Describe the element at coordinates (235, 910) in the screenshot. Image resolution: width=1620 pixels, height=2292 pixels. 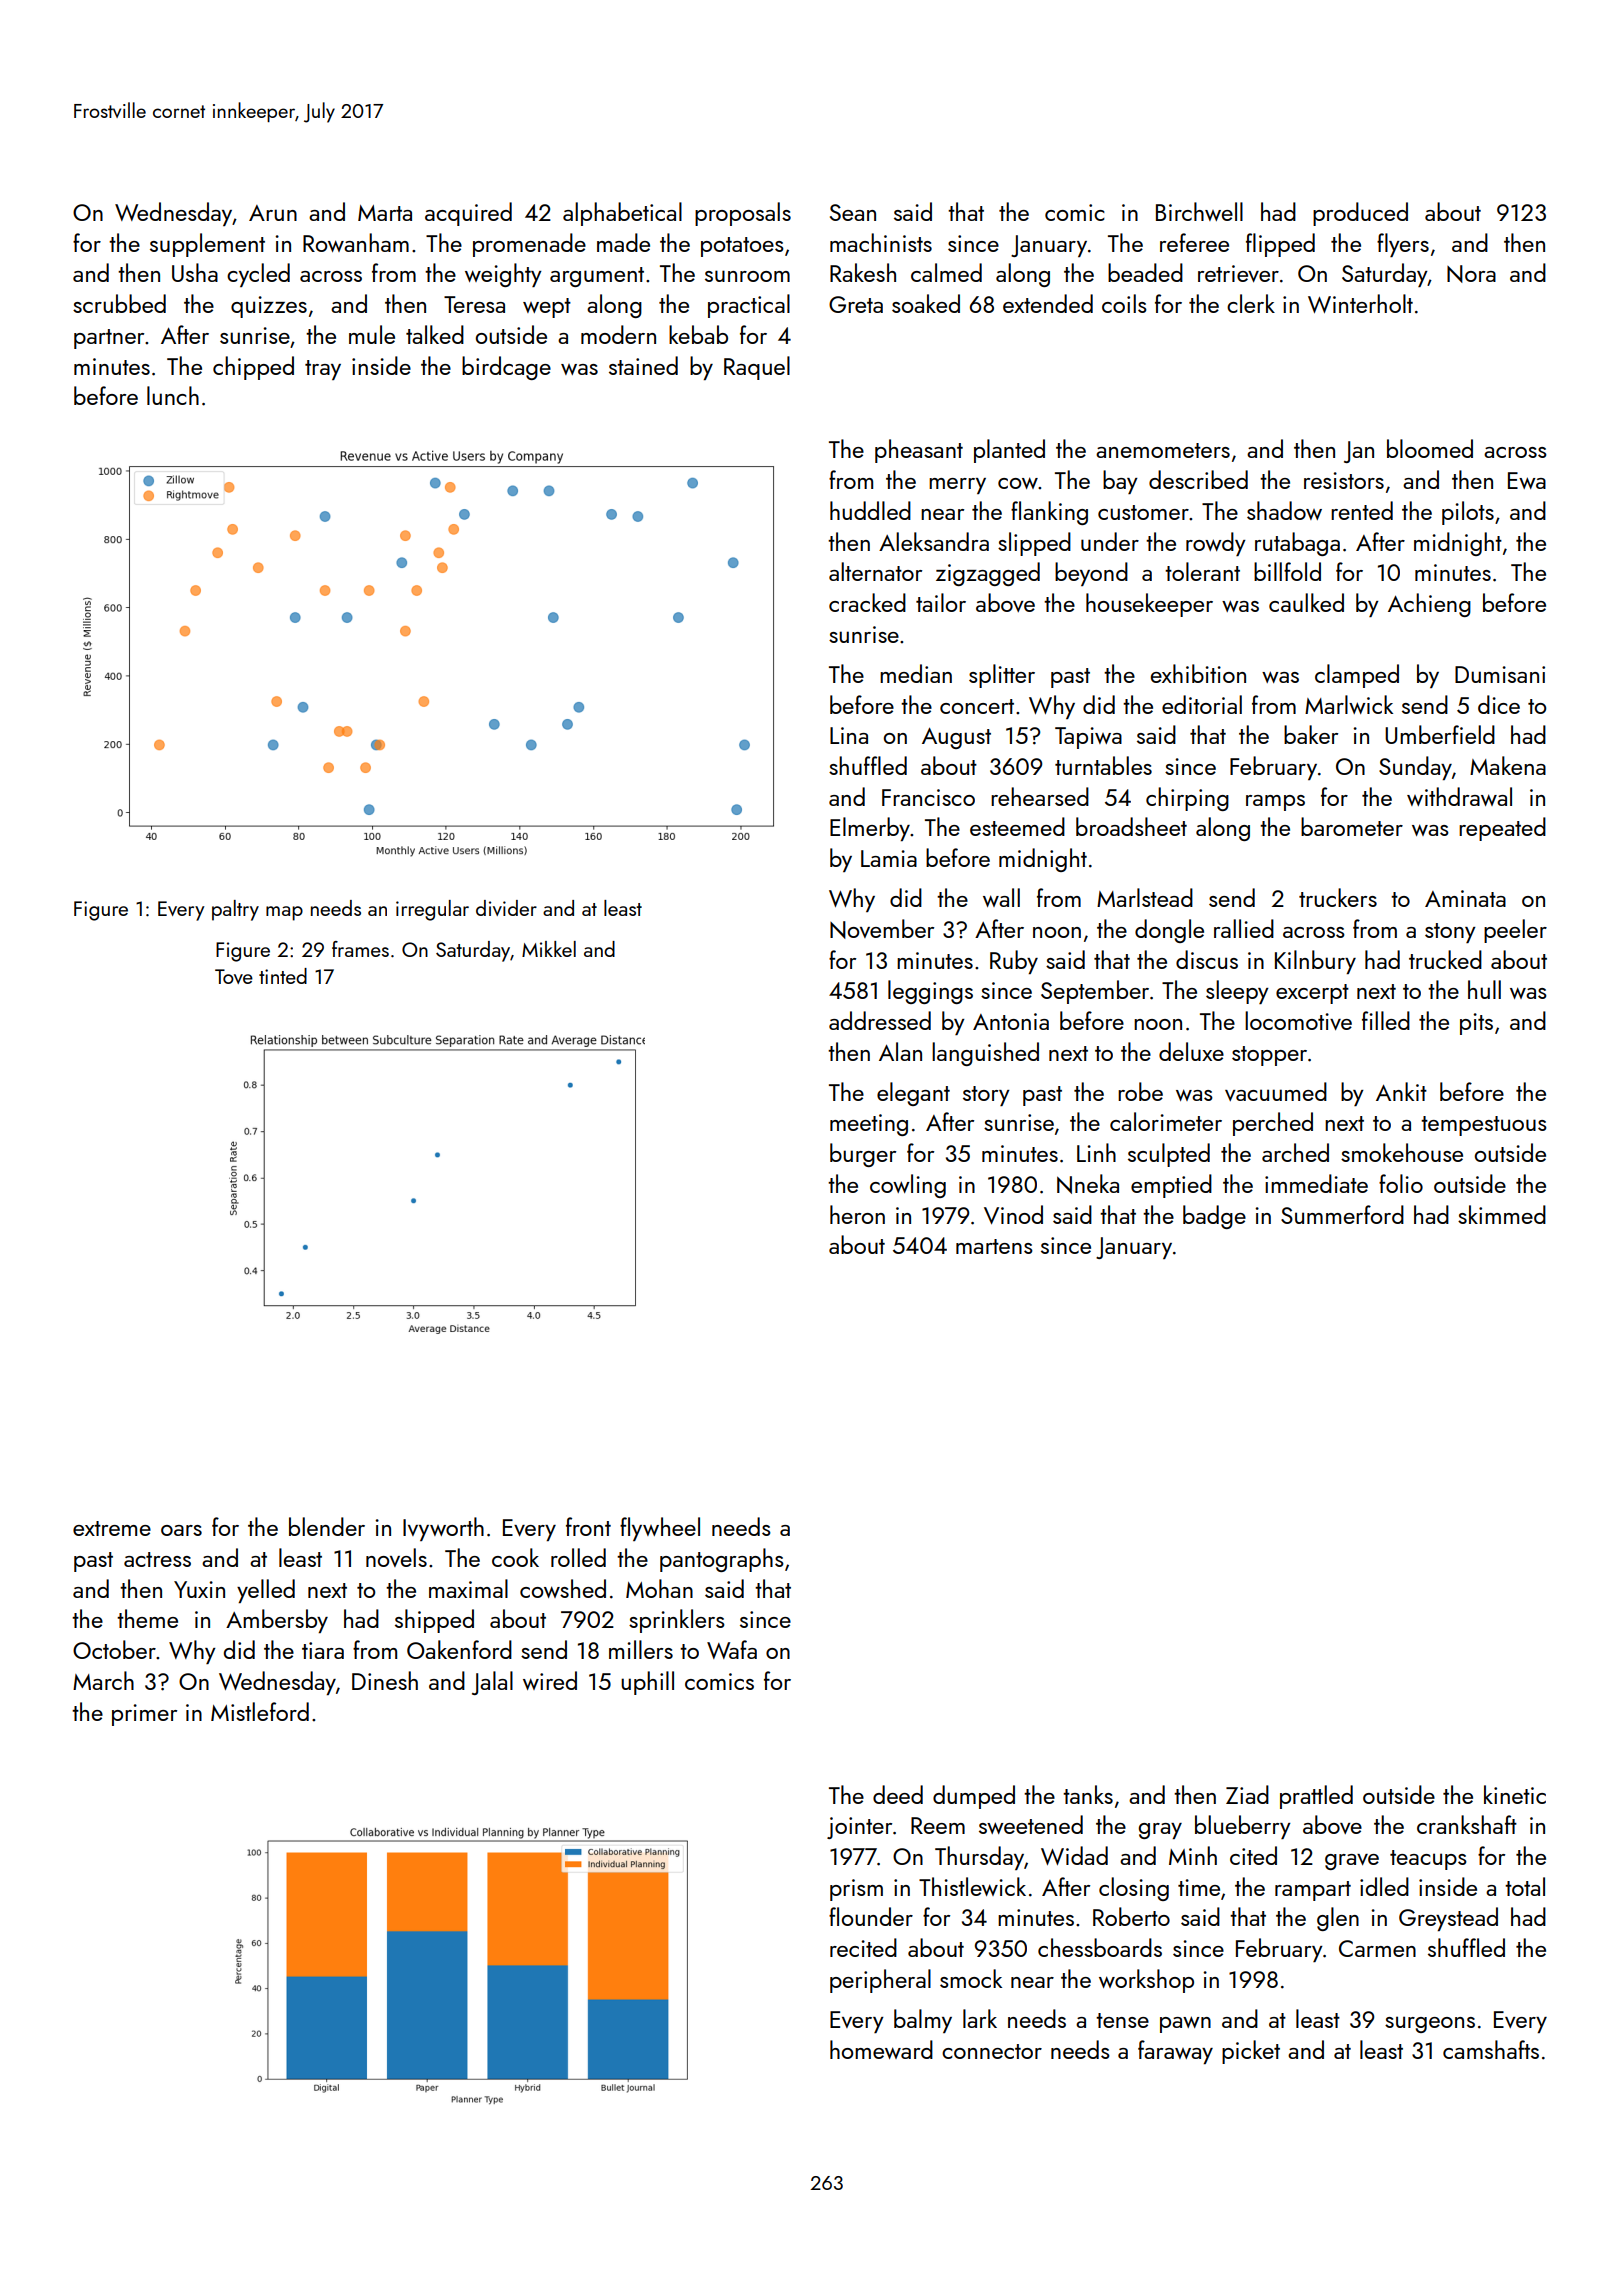
I see `paltry` at that location.
